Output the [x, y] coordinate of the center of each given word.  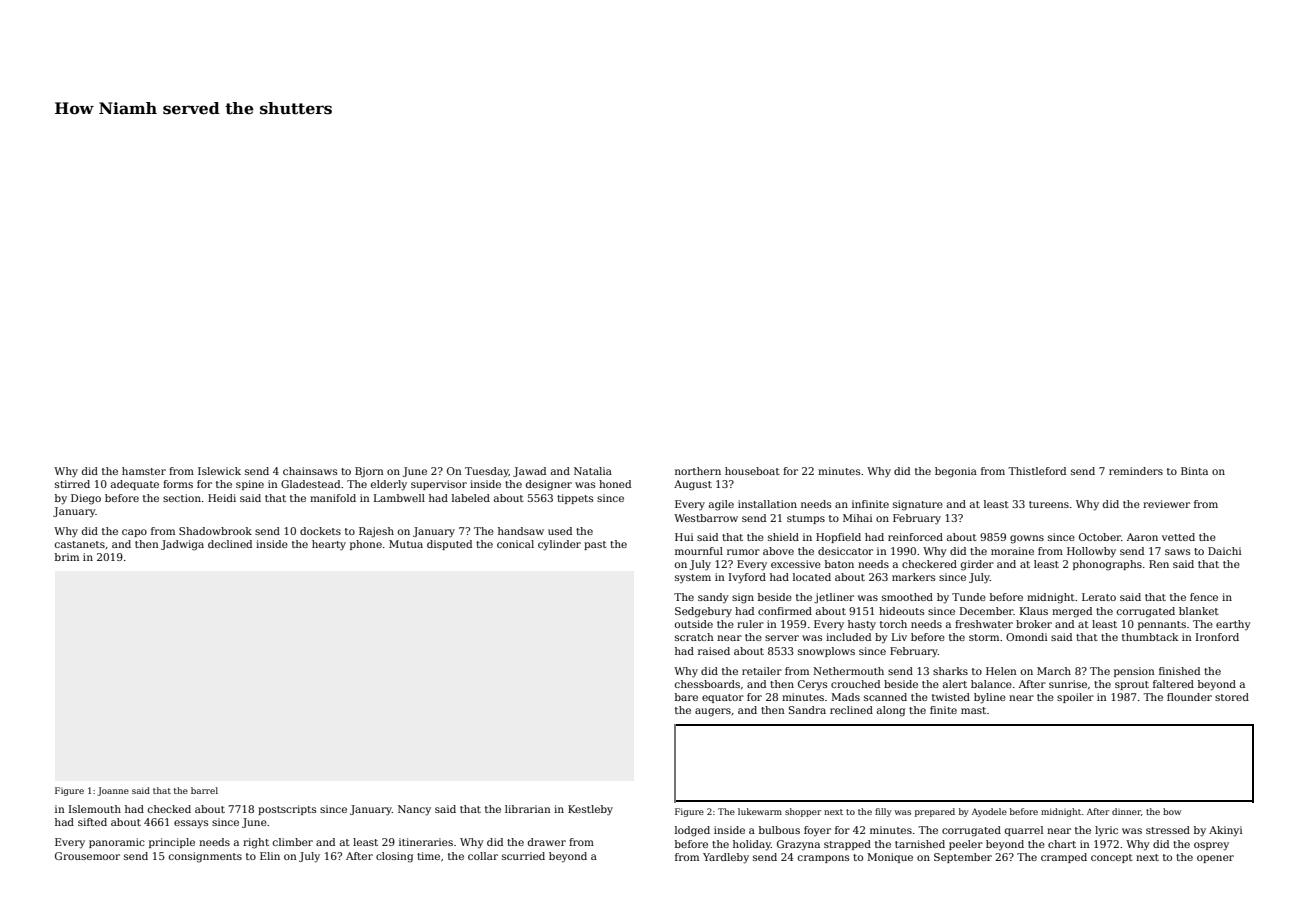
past [595, 545]
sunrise [1068, 684]
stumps [806, 519]
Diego [86, 499]
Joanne [113, 791]
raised [714, 651]
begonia [956, 472]
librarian [528, 809]
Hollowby [1091, 552]
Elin [270, 856]
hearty [329, 545]
